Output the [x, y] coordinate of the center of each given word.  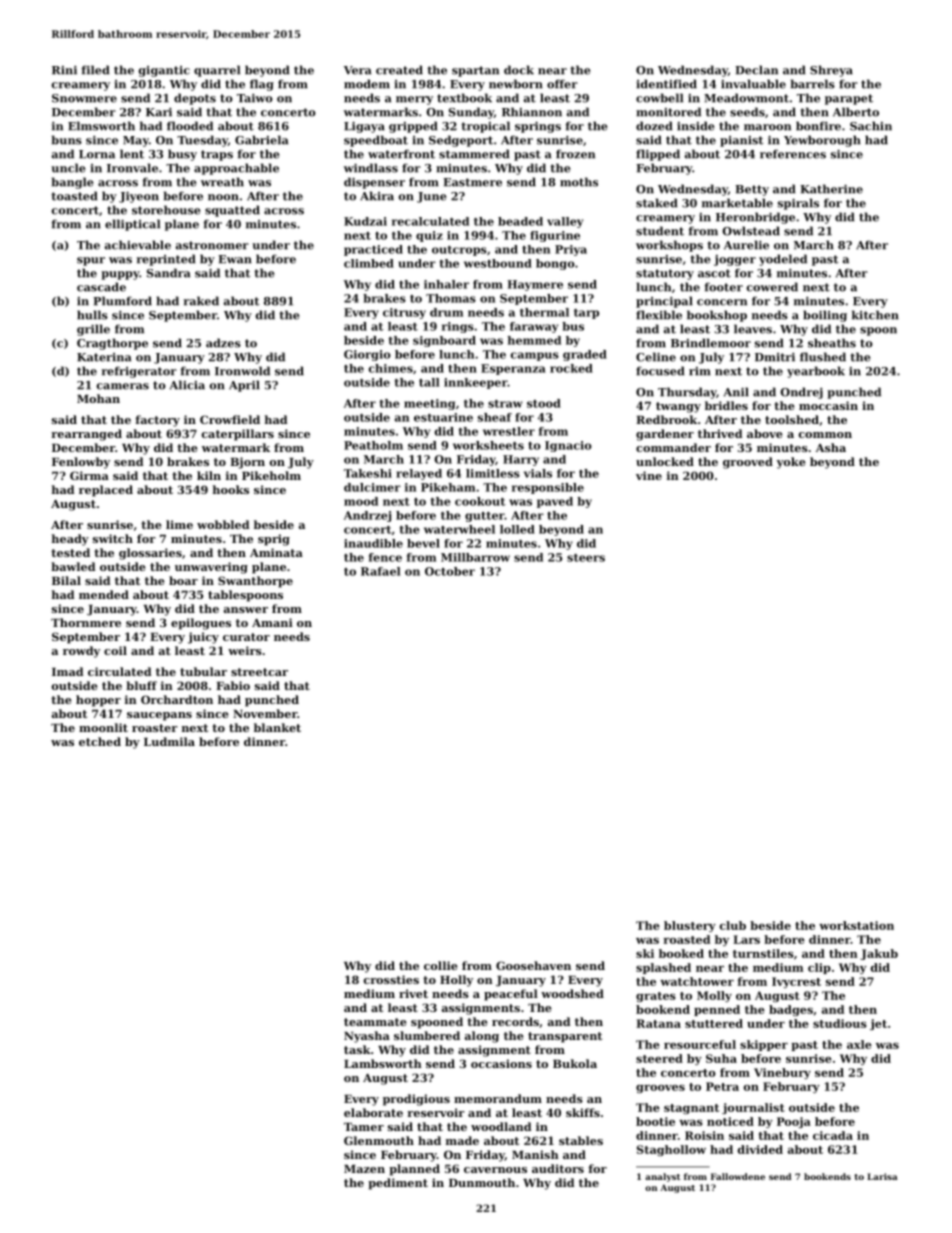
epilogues [201, 624]
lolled [517, 529]
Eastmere [472, 182]
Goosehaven [533, 965]
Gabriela [261, 140]
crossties [391, 979]
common [825, 435]
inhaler [446, 284]
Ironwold [242, 371]
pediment [398, 1184]
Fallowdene [738, 1176]
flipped [658, 155]
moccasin [828, 405]
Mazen [364, 1169]
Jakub [879, 954]
